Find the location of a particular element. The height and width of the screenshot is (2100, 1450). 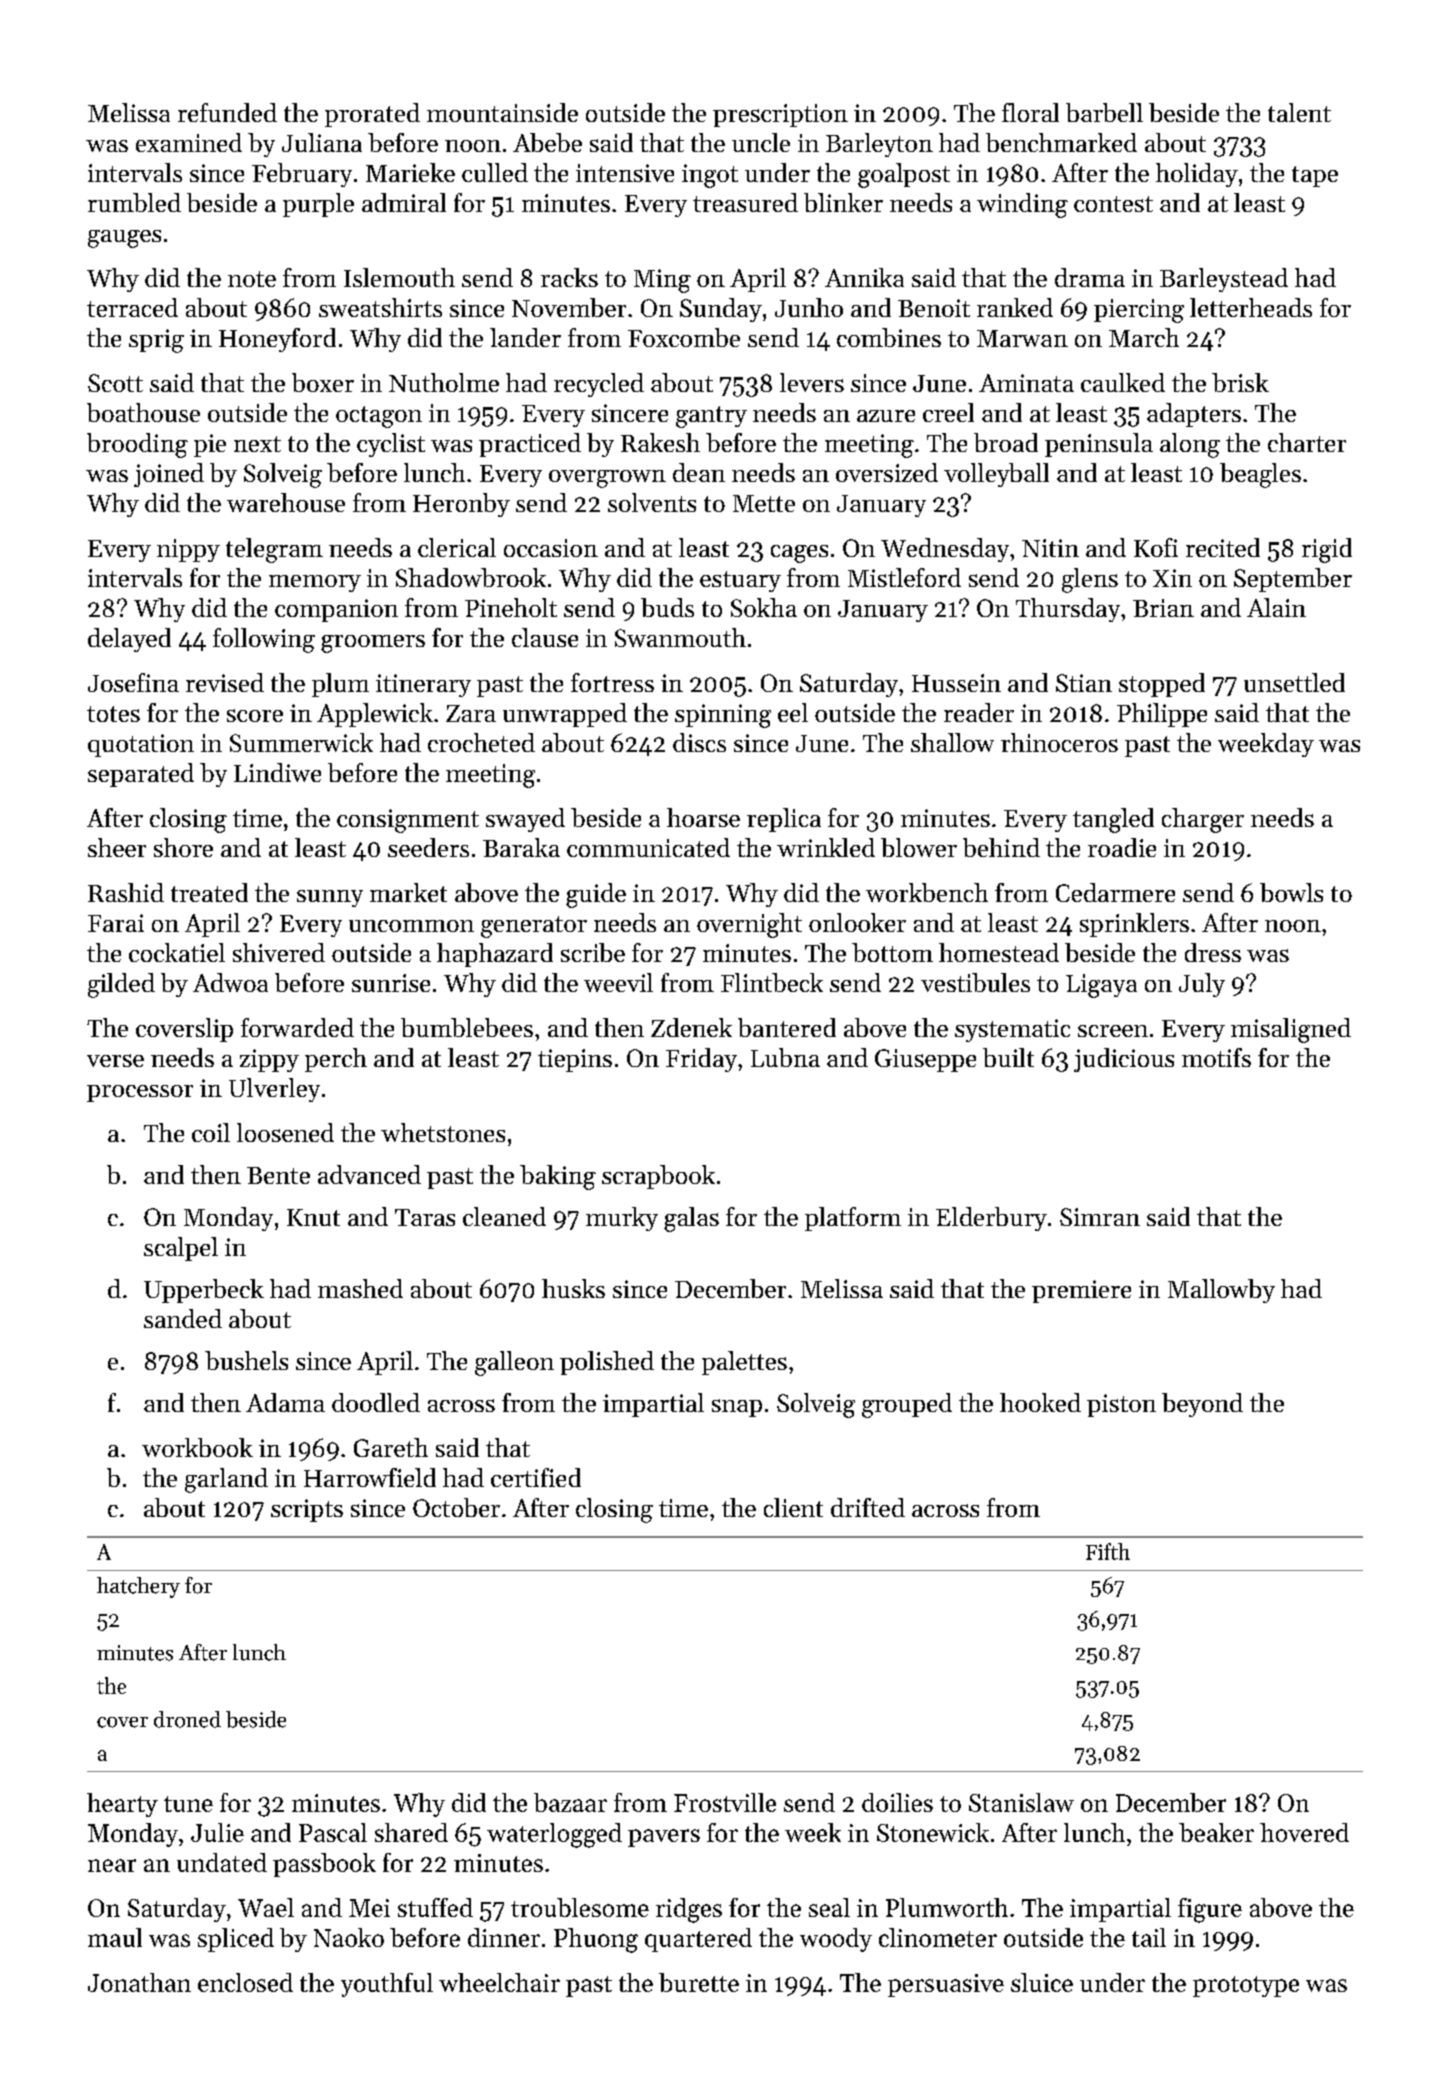

discs is located at coordinates (699, 742).
